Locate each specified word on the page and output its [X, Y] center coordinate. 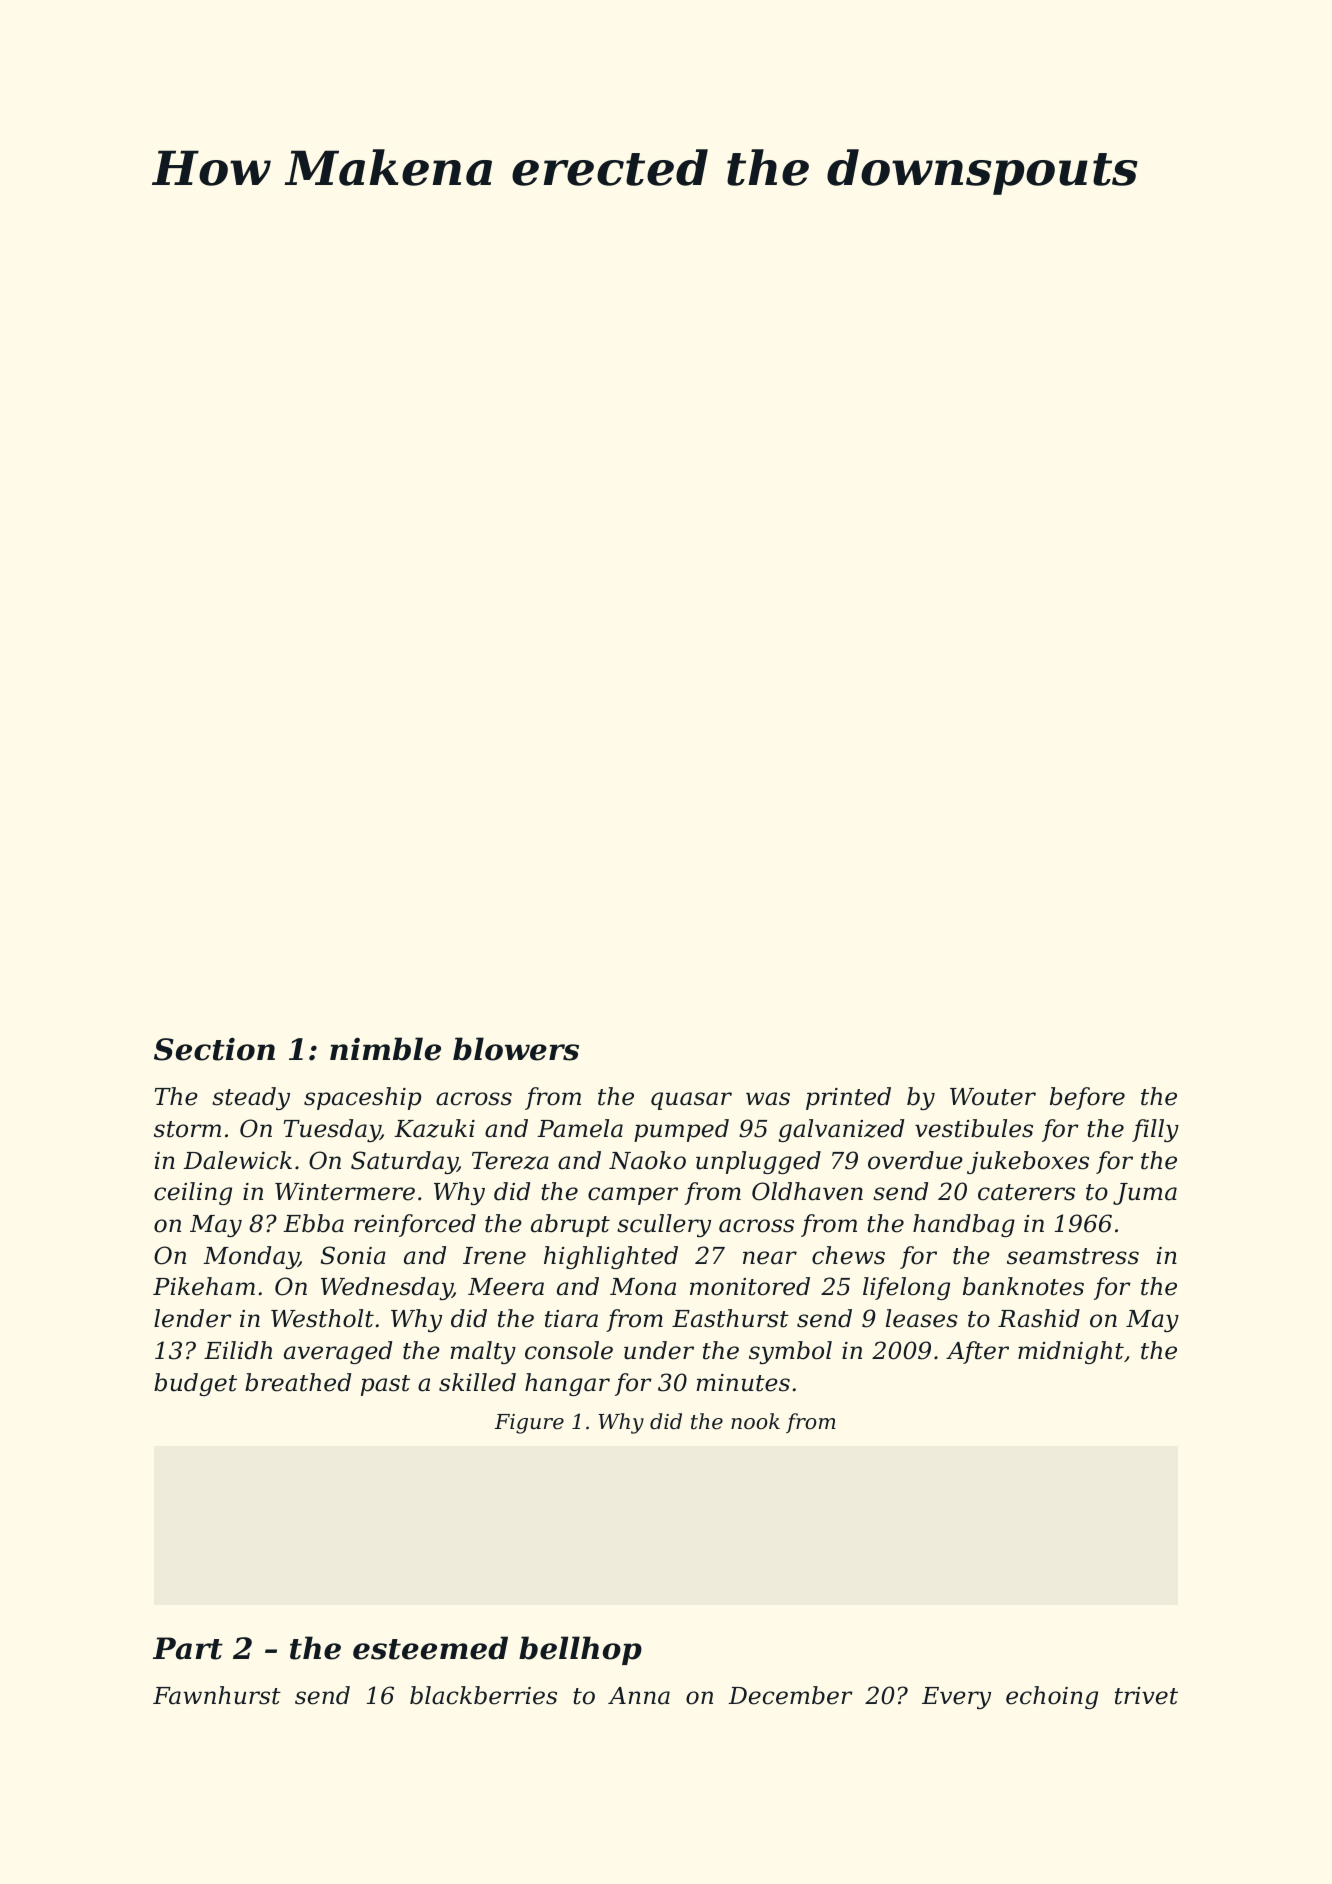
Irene [494, 1256]
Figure [529, 1424]
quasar [691, 1101]
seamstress [1073, 1256]
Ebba [313, 1223]
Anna [639, 1696]
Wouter [993, 1097]
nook [755, 1421]
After [977, 1352]
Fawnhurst [217, 1695]
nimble [385, 1049]
